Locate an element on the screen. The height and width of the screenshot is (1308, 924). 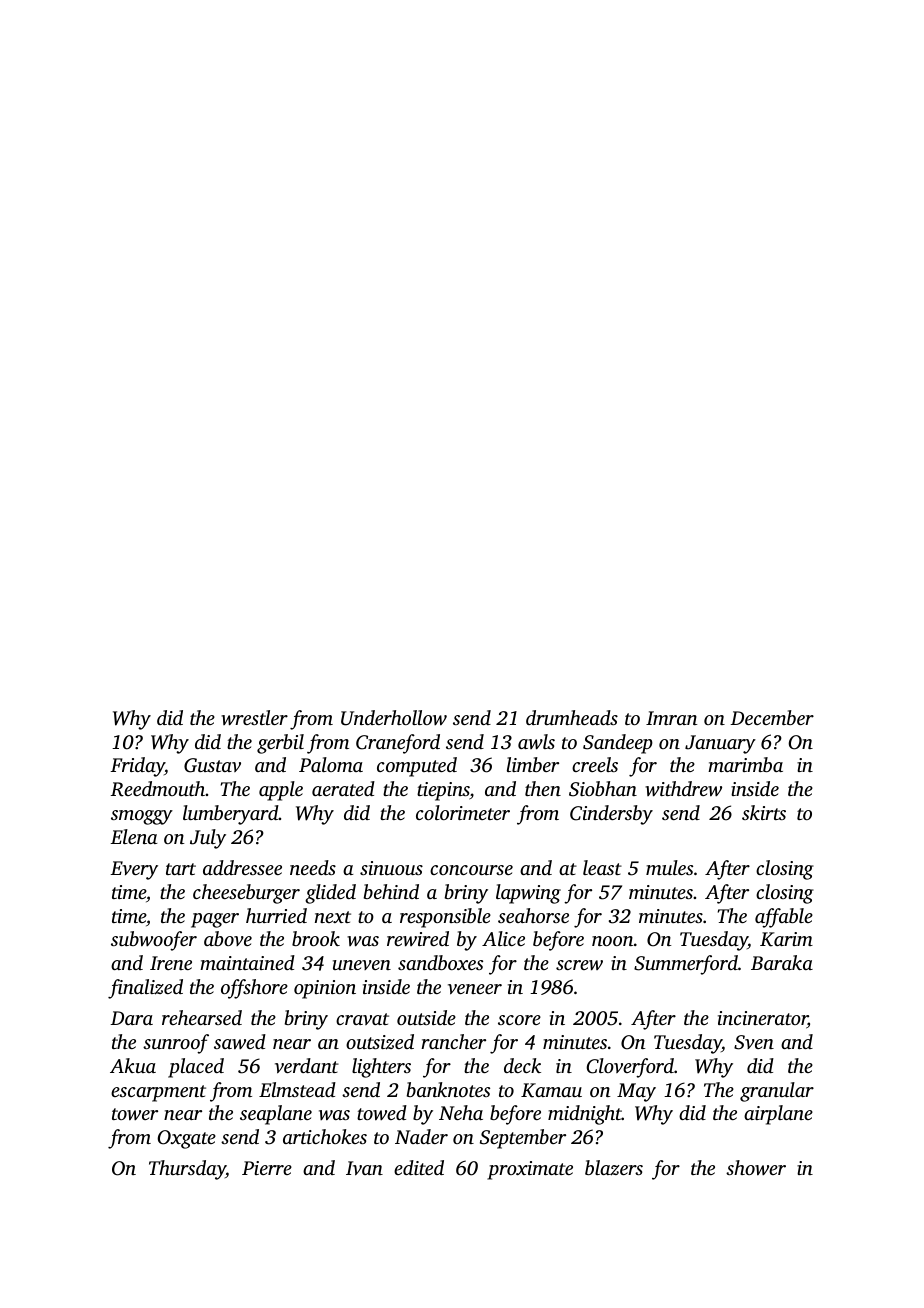
Alice is located at coordinates (503, 938).
